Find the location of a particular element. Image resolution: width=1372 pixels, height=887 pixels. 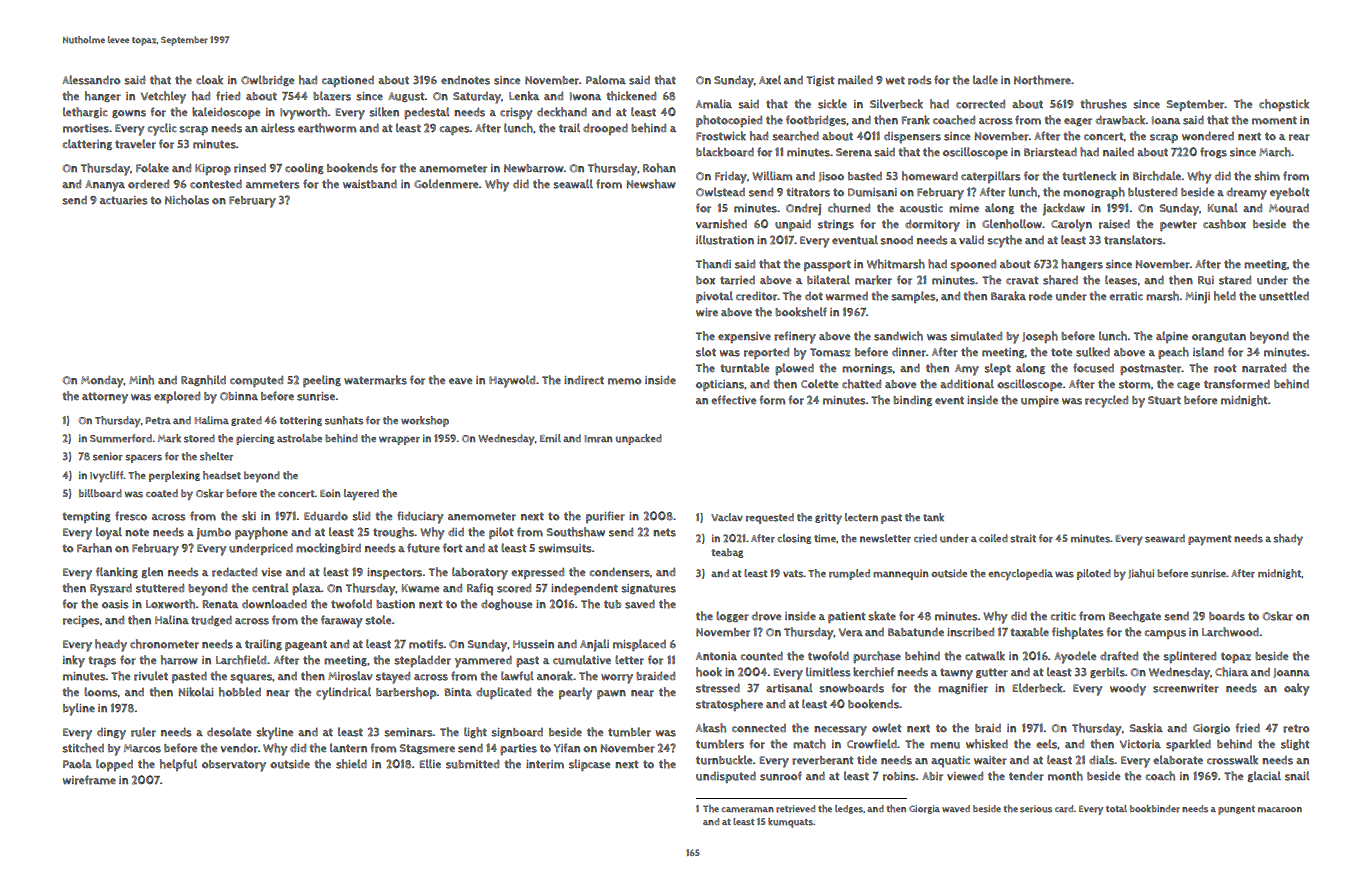

drawback is located at coordinates (1121, 120).
